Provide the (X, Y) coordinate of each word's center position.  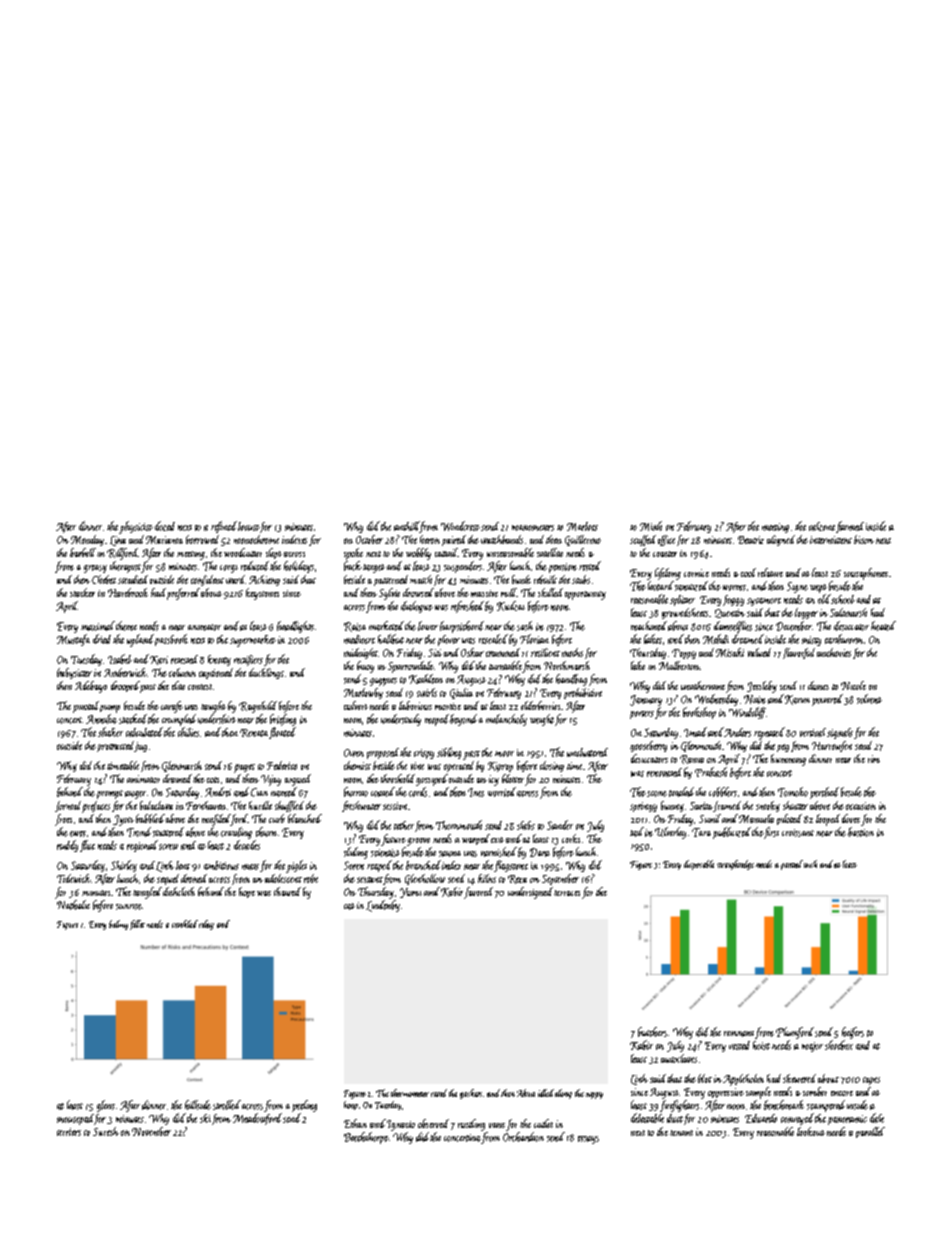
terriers (69, 1132)
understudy (401, 720)
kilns (487, 878)
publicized (732, 833)
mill (509, 592)
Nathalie (73, 905)
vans (497, 1125)
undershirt (217, 719)
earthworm (844, 639)
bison (864, 539)
